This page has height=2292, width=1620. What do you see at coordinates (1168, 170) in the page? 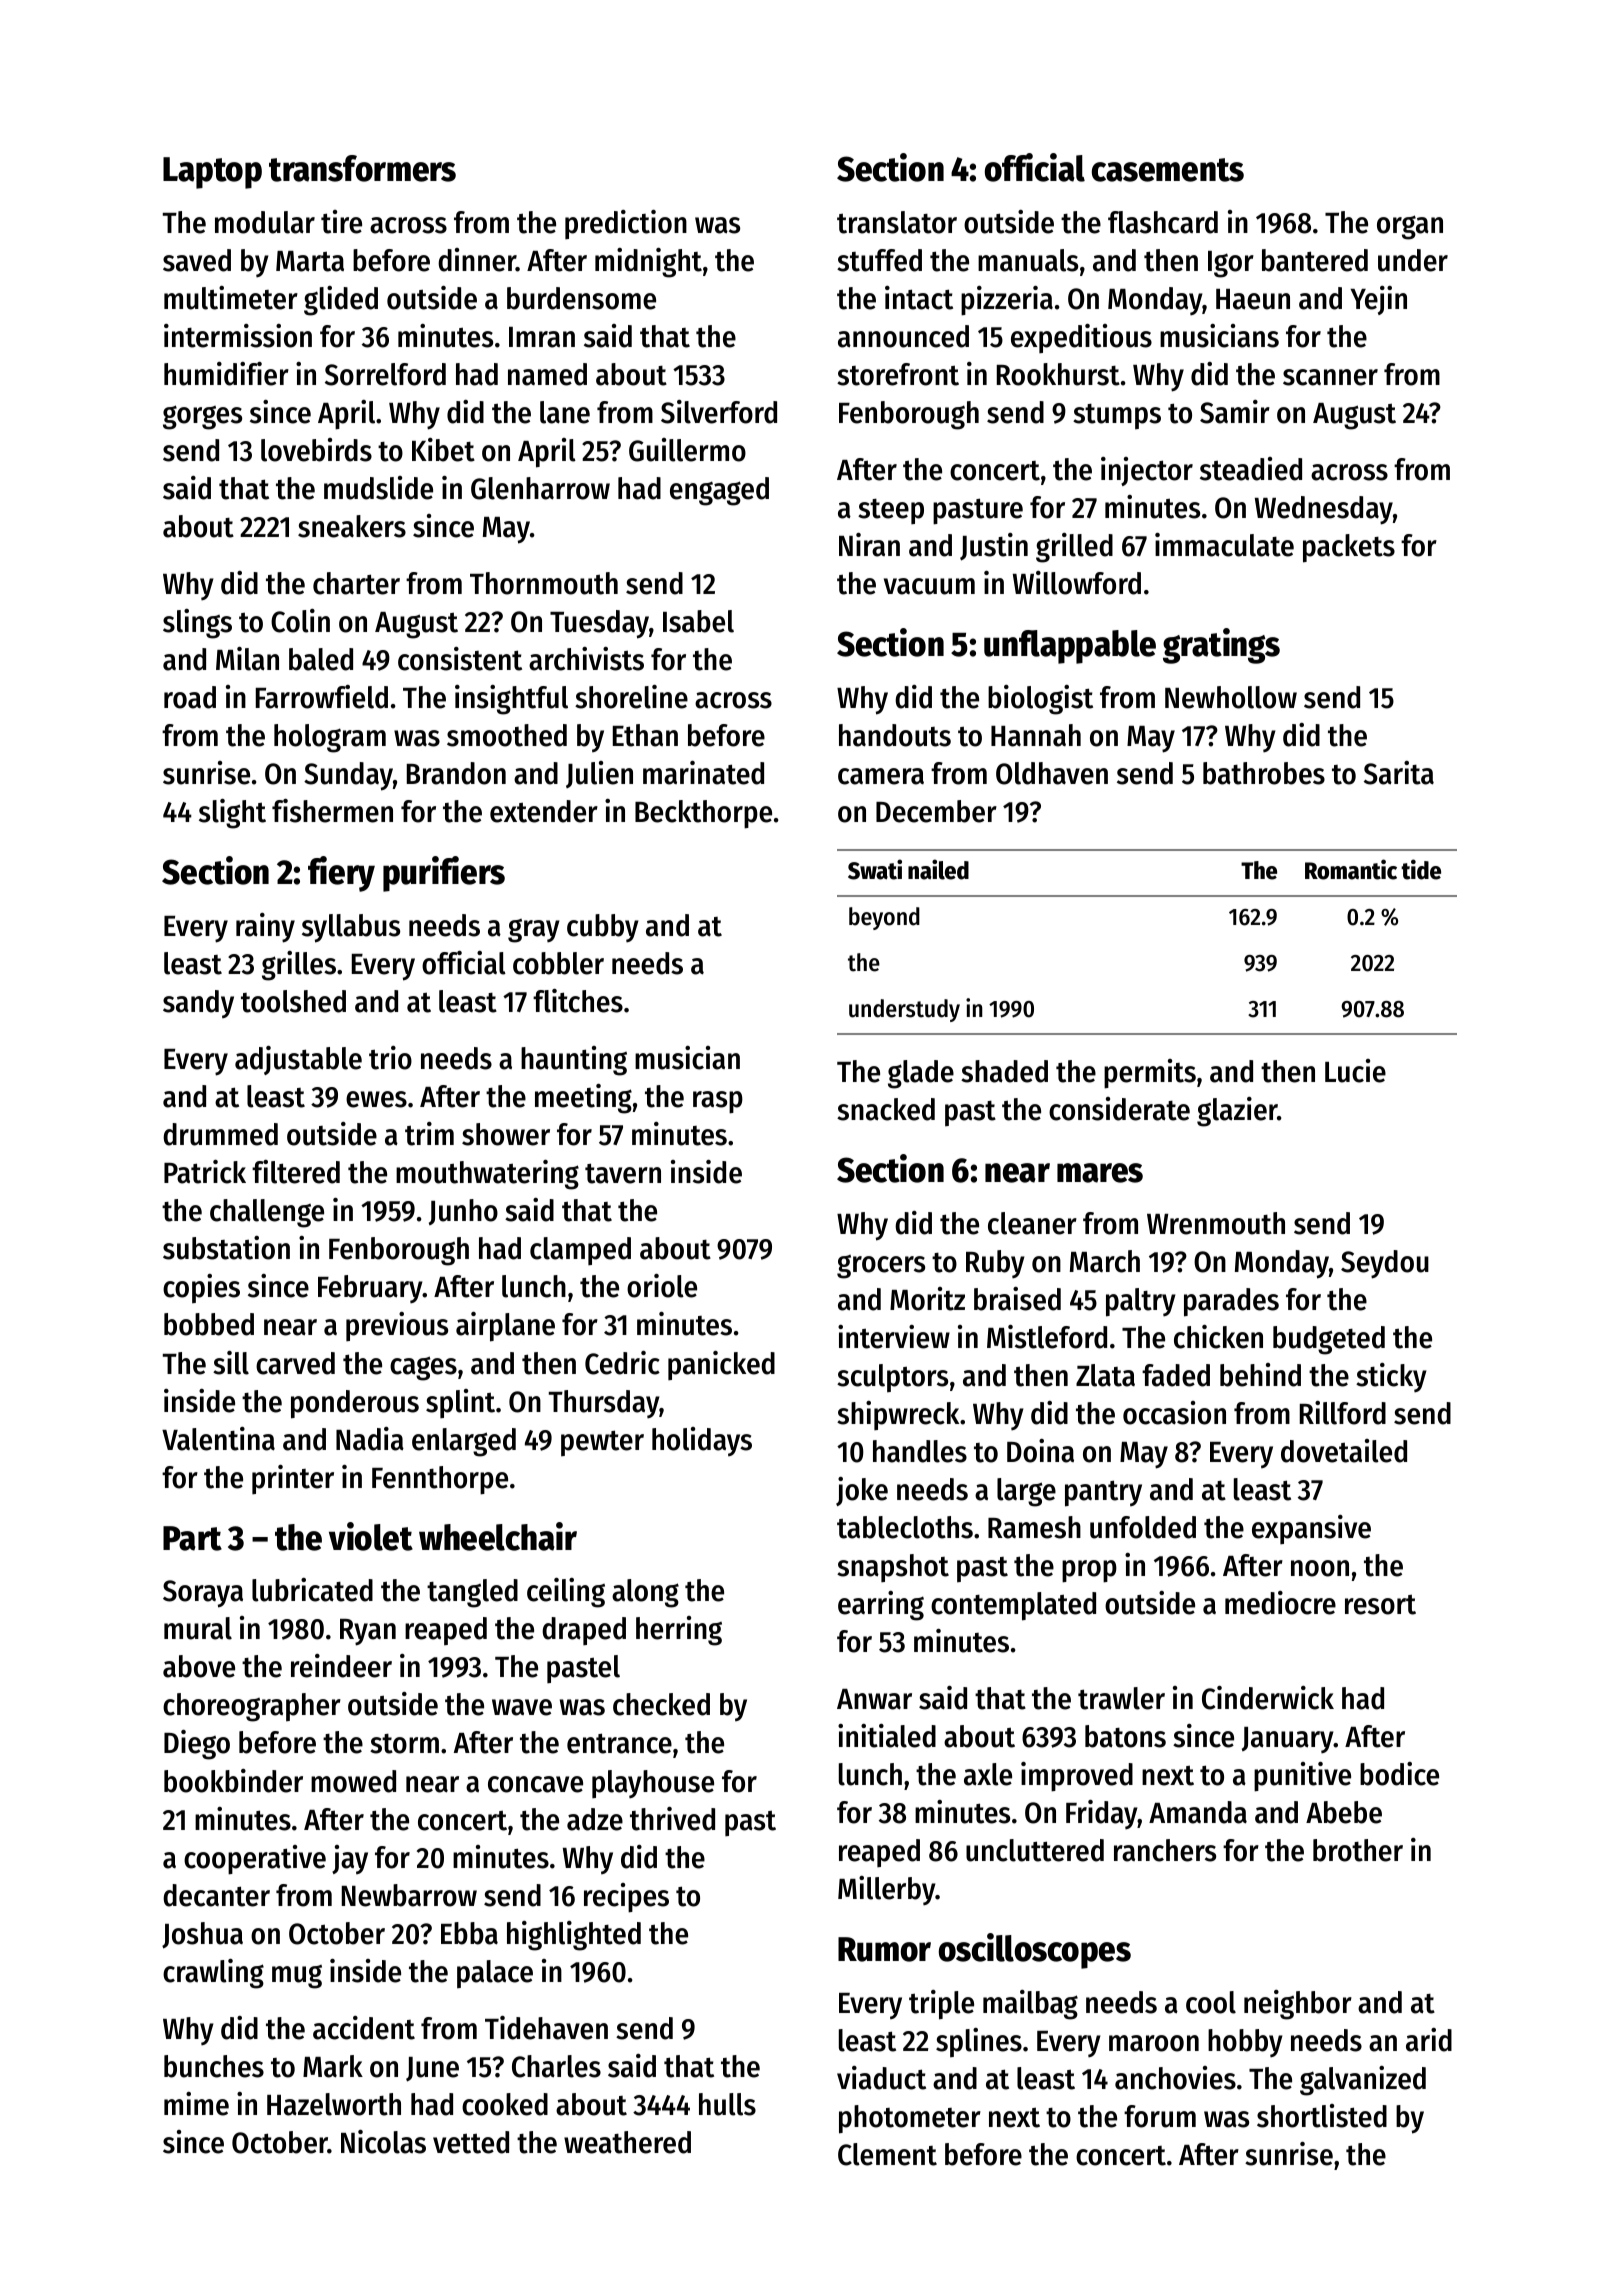
I see `casements` at bounding box center [1168, 170].
